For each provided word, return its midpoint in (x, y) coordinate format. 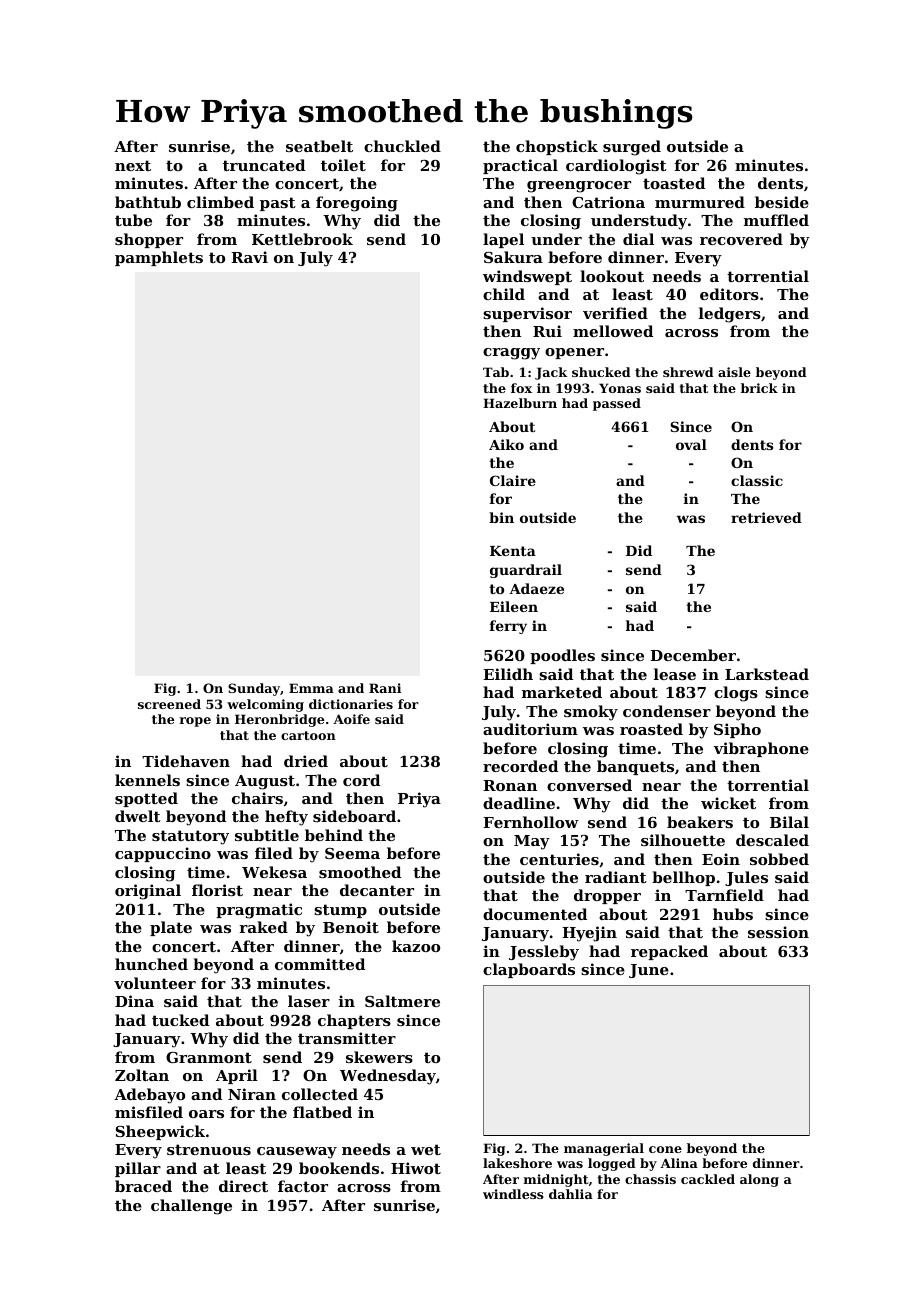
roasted (651, 729)
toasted (674, 183)
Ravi (249, 257)
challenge (191, 1207)
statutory (190, 837)
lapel (503, 240)
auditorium (530, 729)
